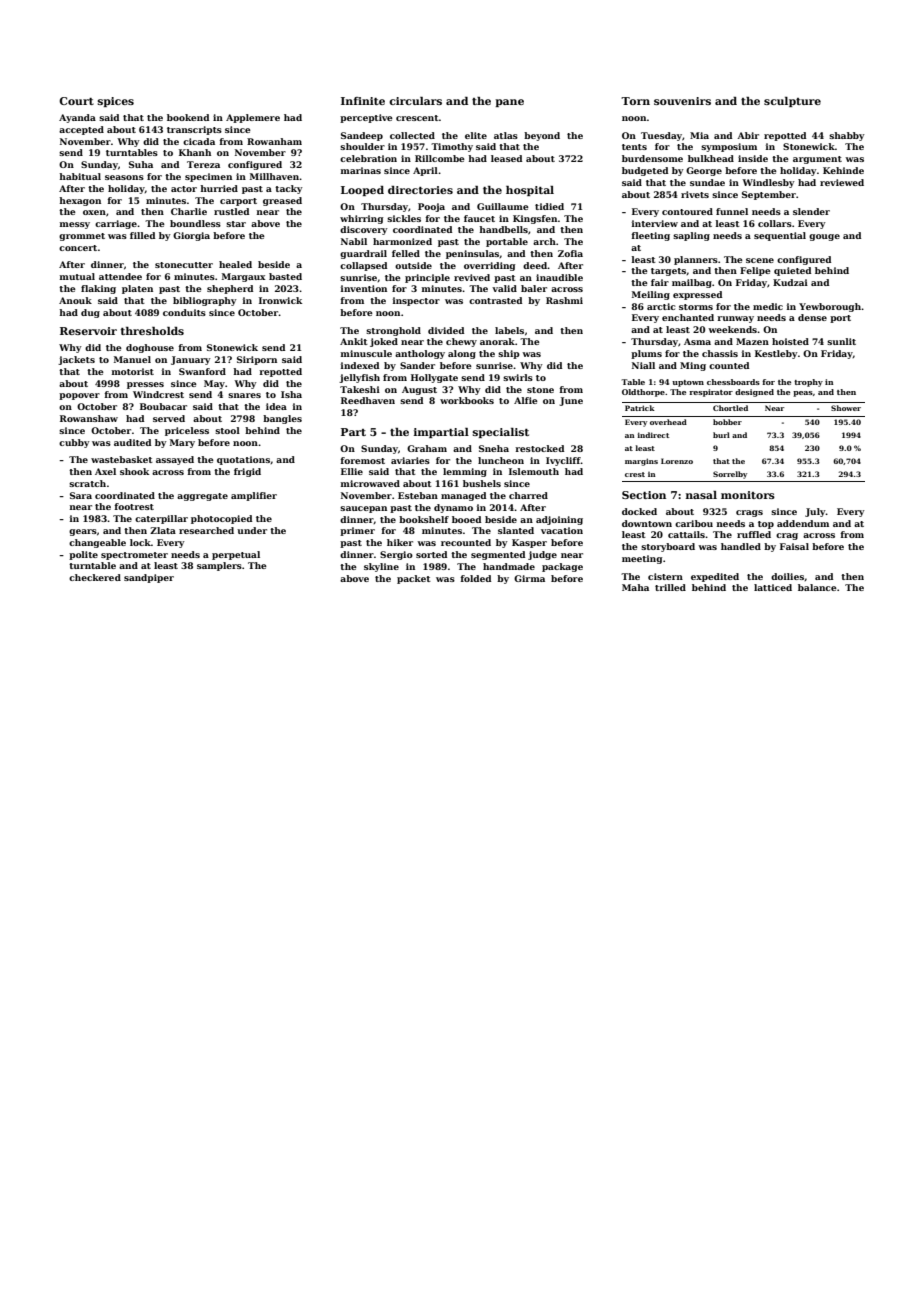 The height and width of the screenshot is (1308, 924). What do you see at coordinates (670, 587) in the screenshot?
I see `trilled` at bounding box center [670, 587].
